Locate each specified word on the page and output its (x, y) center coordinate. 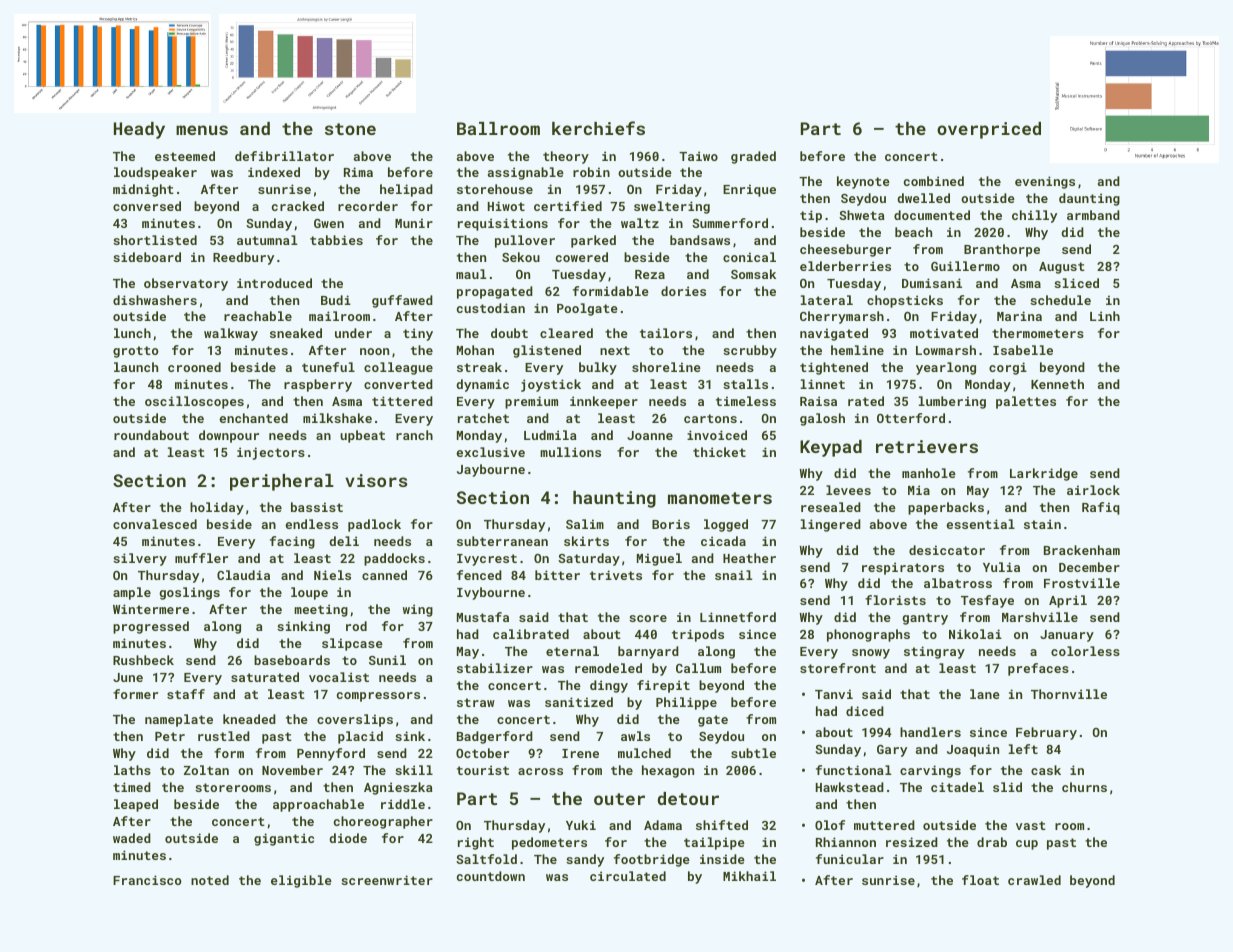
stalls (745, 384)
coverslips (355, 720)
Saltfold (486, 859)
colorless (1085, 651)
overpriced (989, 130)
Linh (1105, 316)
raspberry (318, 385)
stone (350, 129)
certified (568, 206)
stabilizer (495, 668)
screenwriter (387, 880)
